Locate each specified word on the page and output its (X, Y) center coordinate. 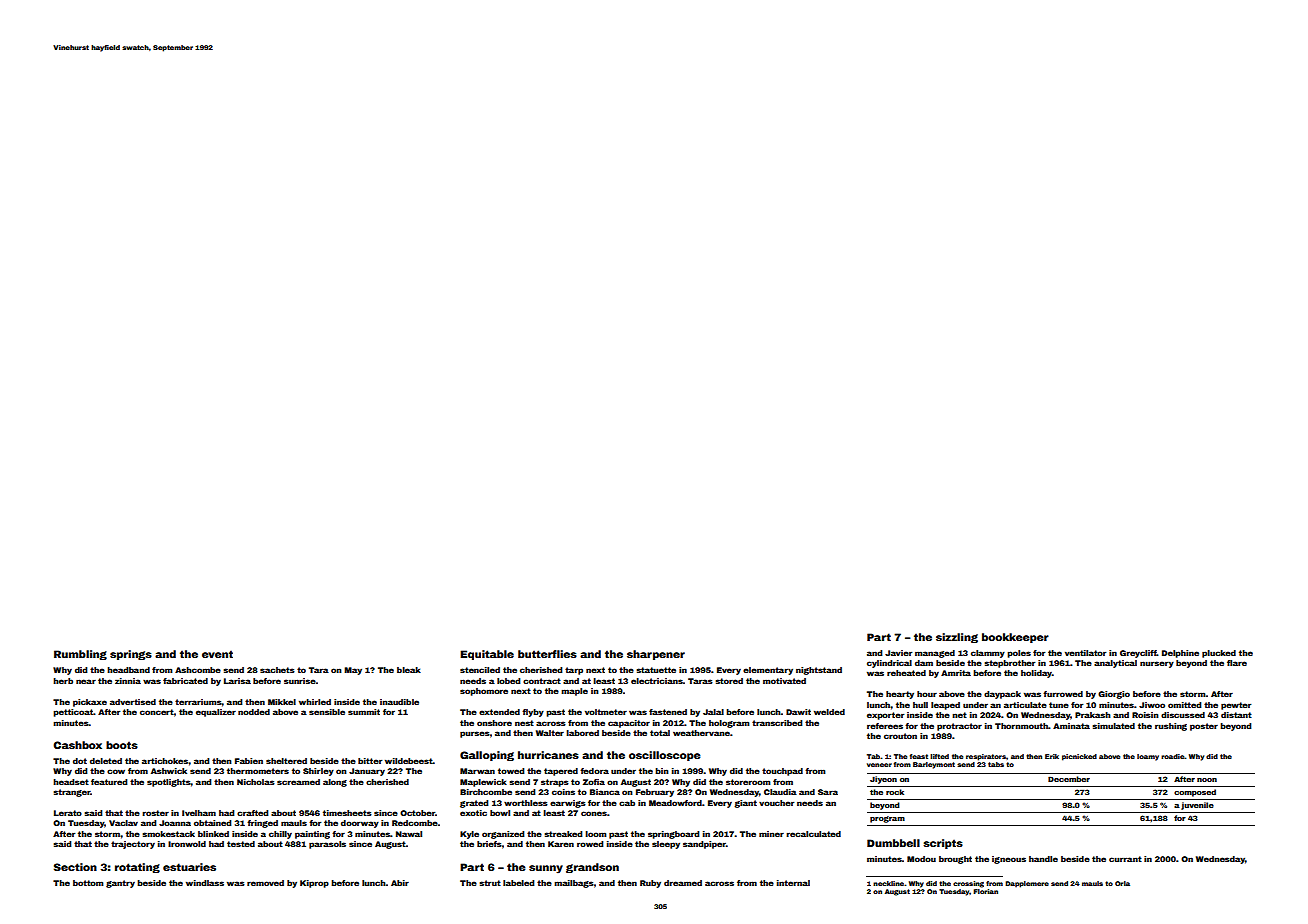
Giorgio (1114, 695)
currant (1125, 859)
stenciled (480, 670)
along (335, 783)
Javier (899, 653)
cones (594, 813)
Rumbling (80, 655)
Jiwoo (1152, 705)
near (86, 681)
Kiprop (314, 884)
